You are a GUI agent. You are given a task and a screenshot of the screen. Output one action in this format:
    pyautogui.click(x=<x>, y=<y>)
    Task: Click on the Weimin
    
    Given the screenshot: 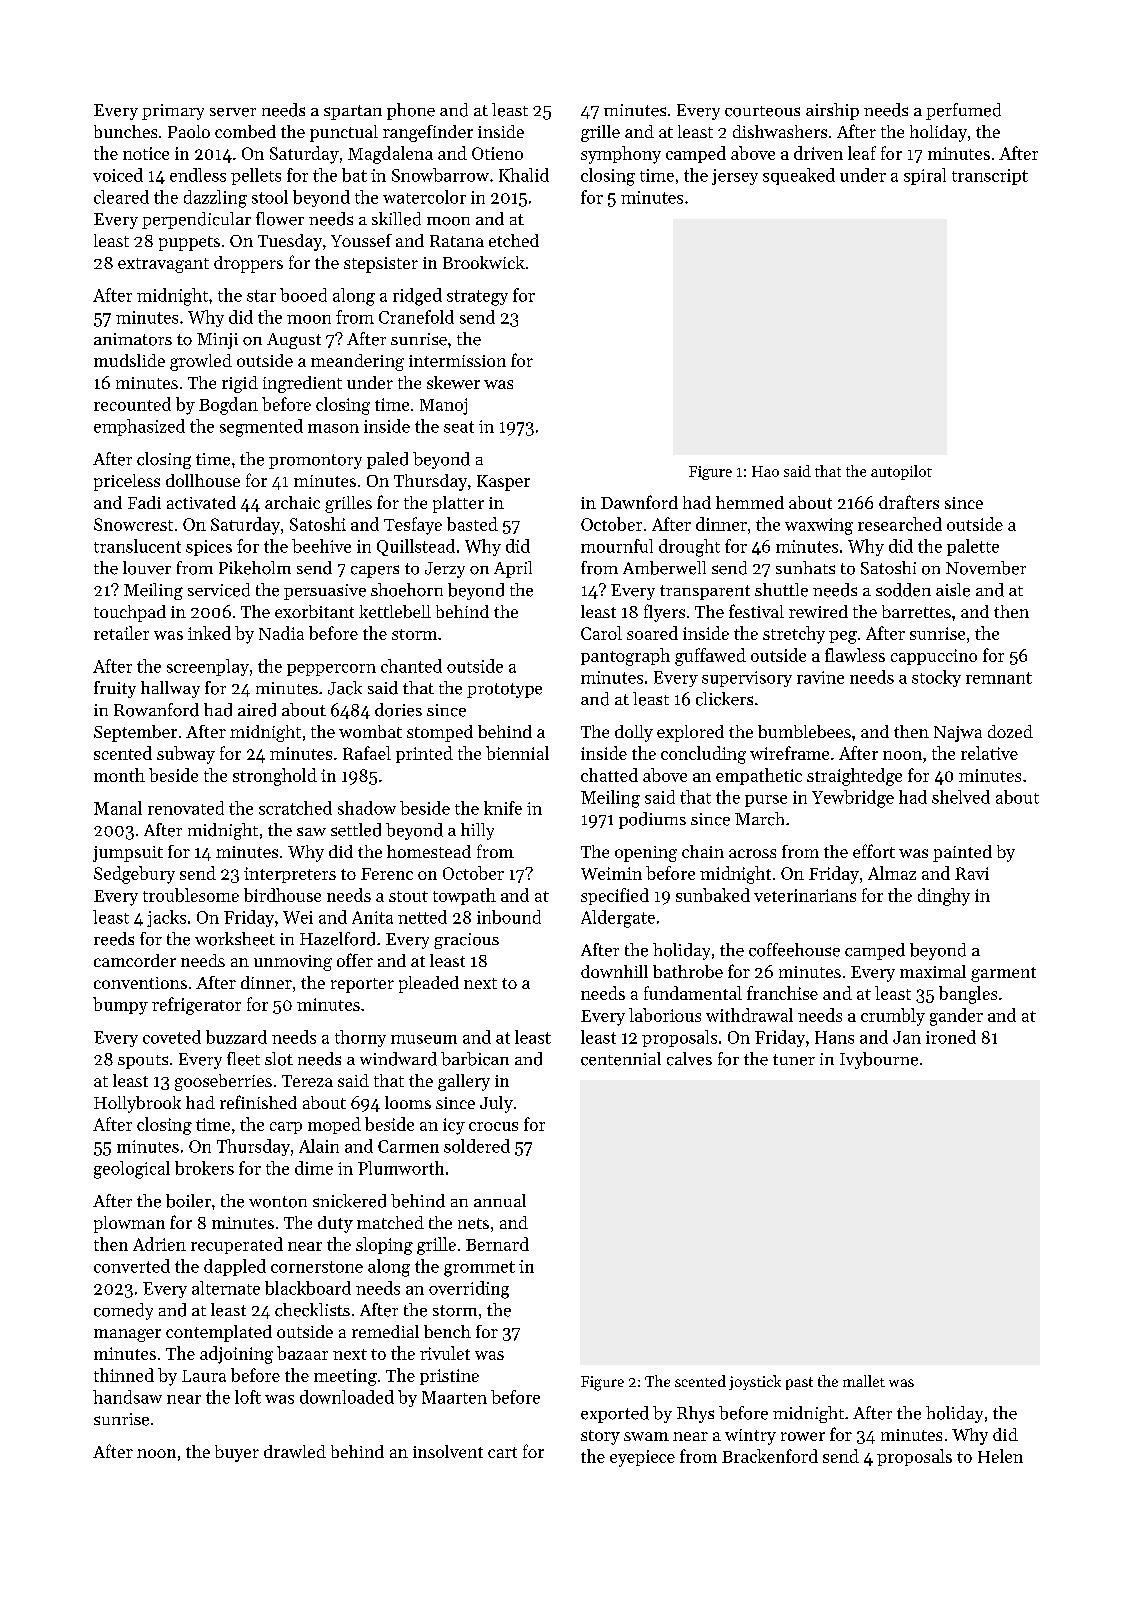 What is the action you would take?
    pyautogui.click(x=611, y=873)
